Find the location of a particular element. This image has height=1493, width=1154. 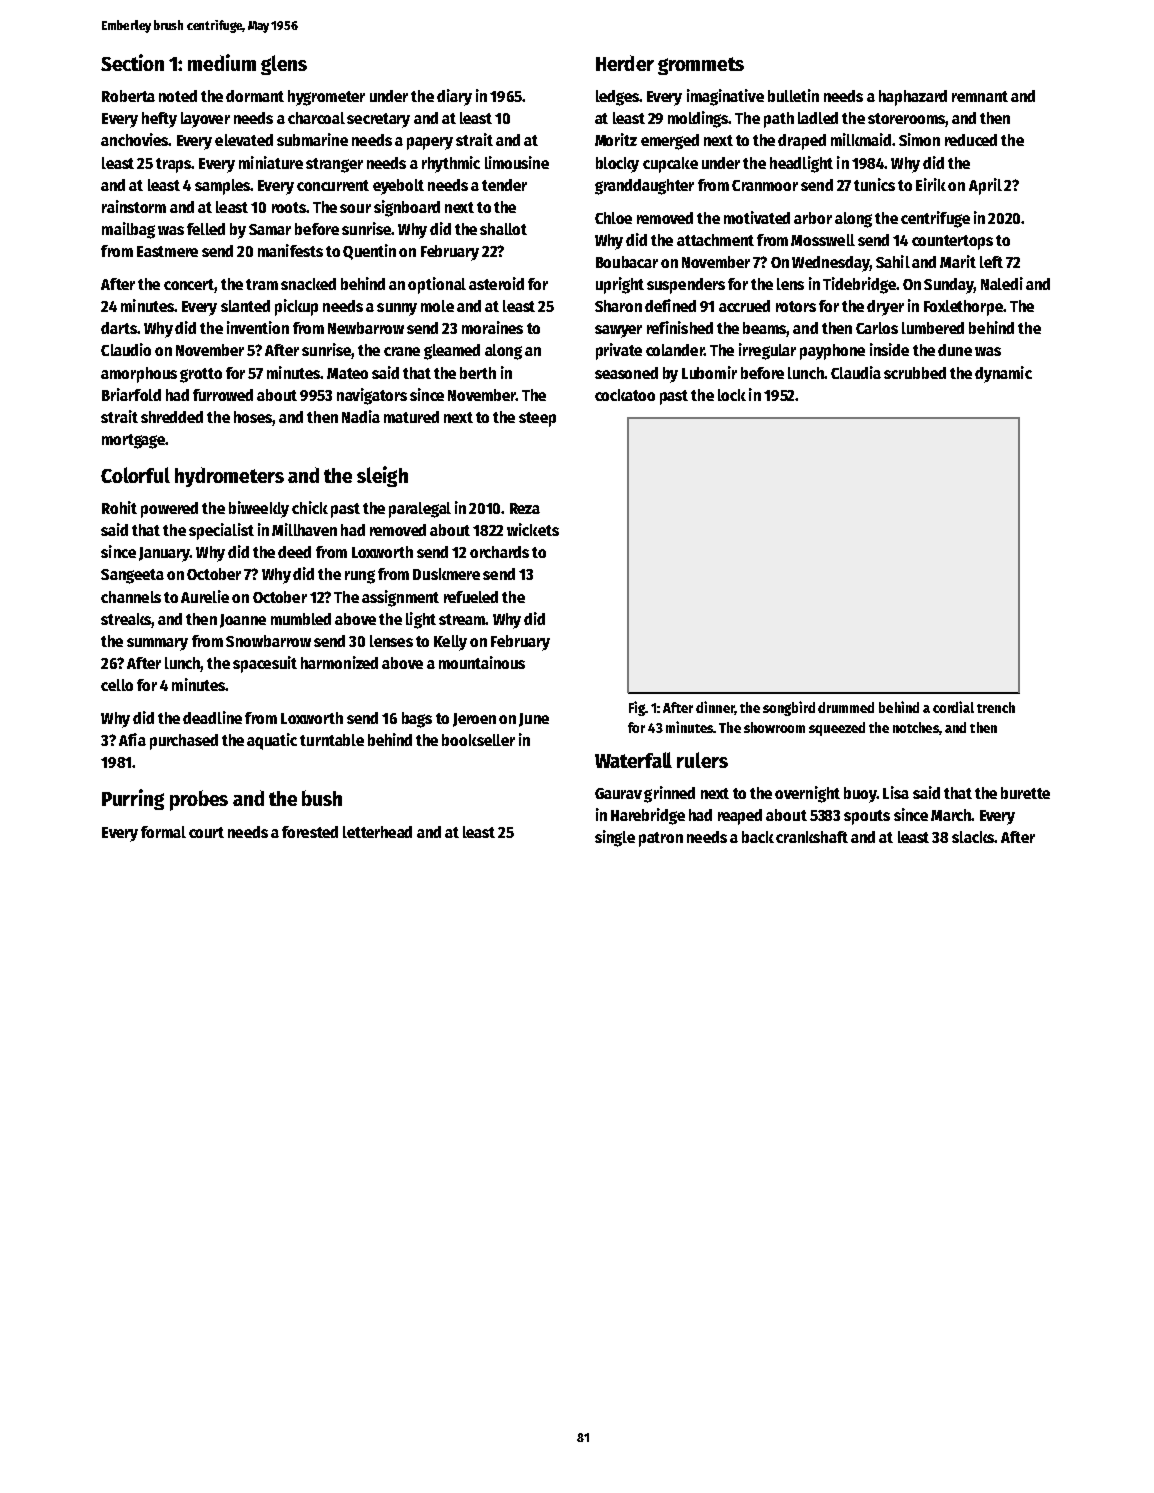

furrowed is located at coordinates (223, 395).
